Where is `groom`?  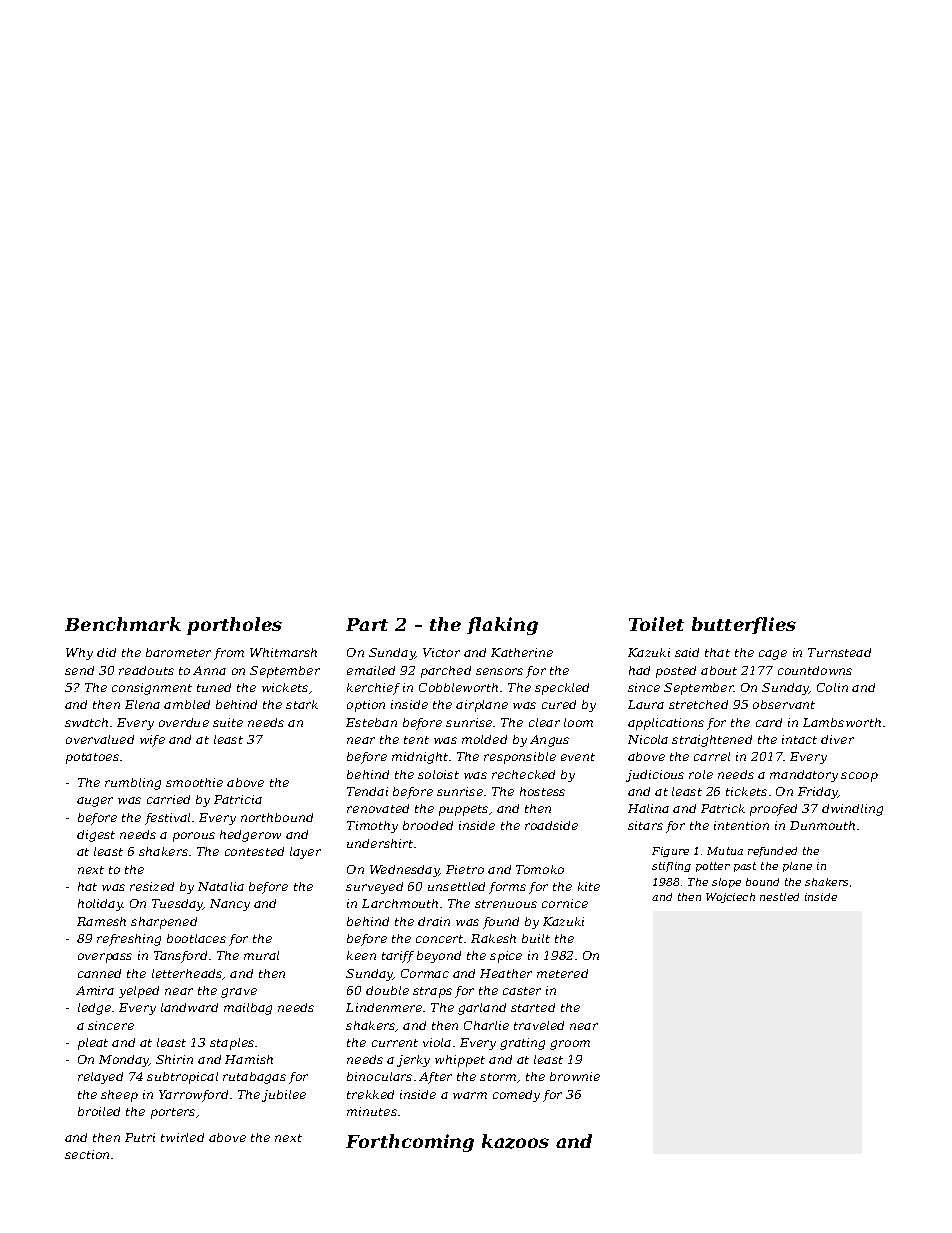 groom is located at coordinates (570, 1045).
